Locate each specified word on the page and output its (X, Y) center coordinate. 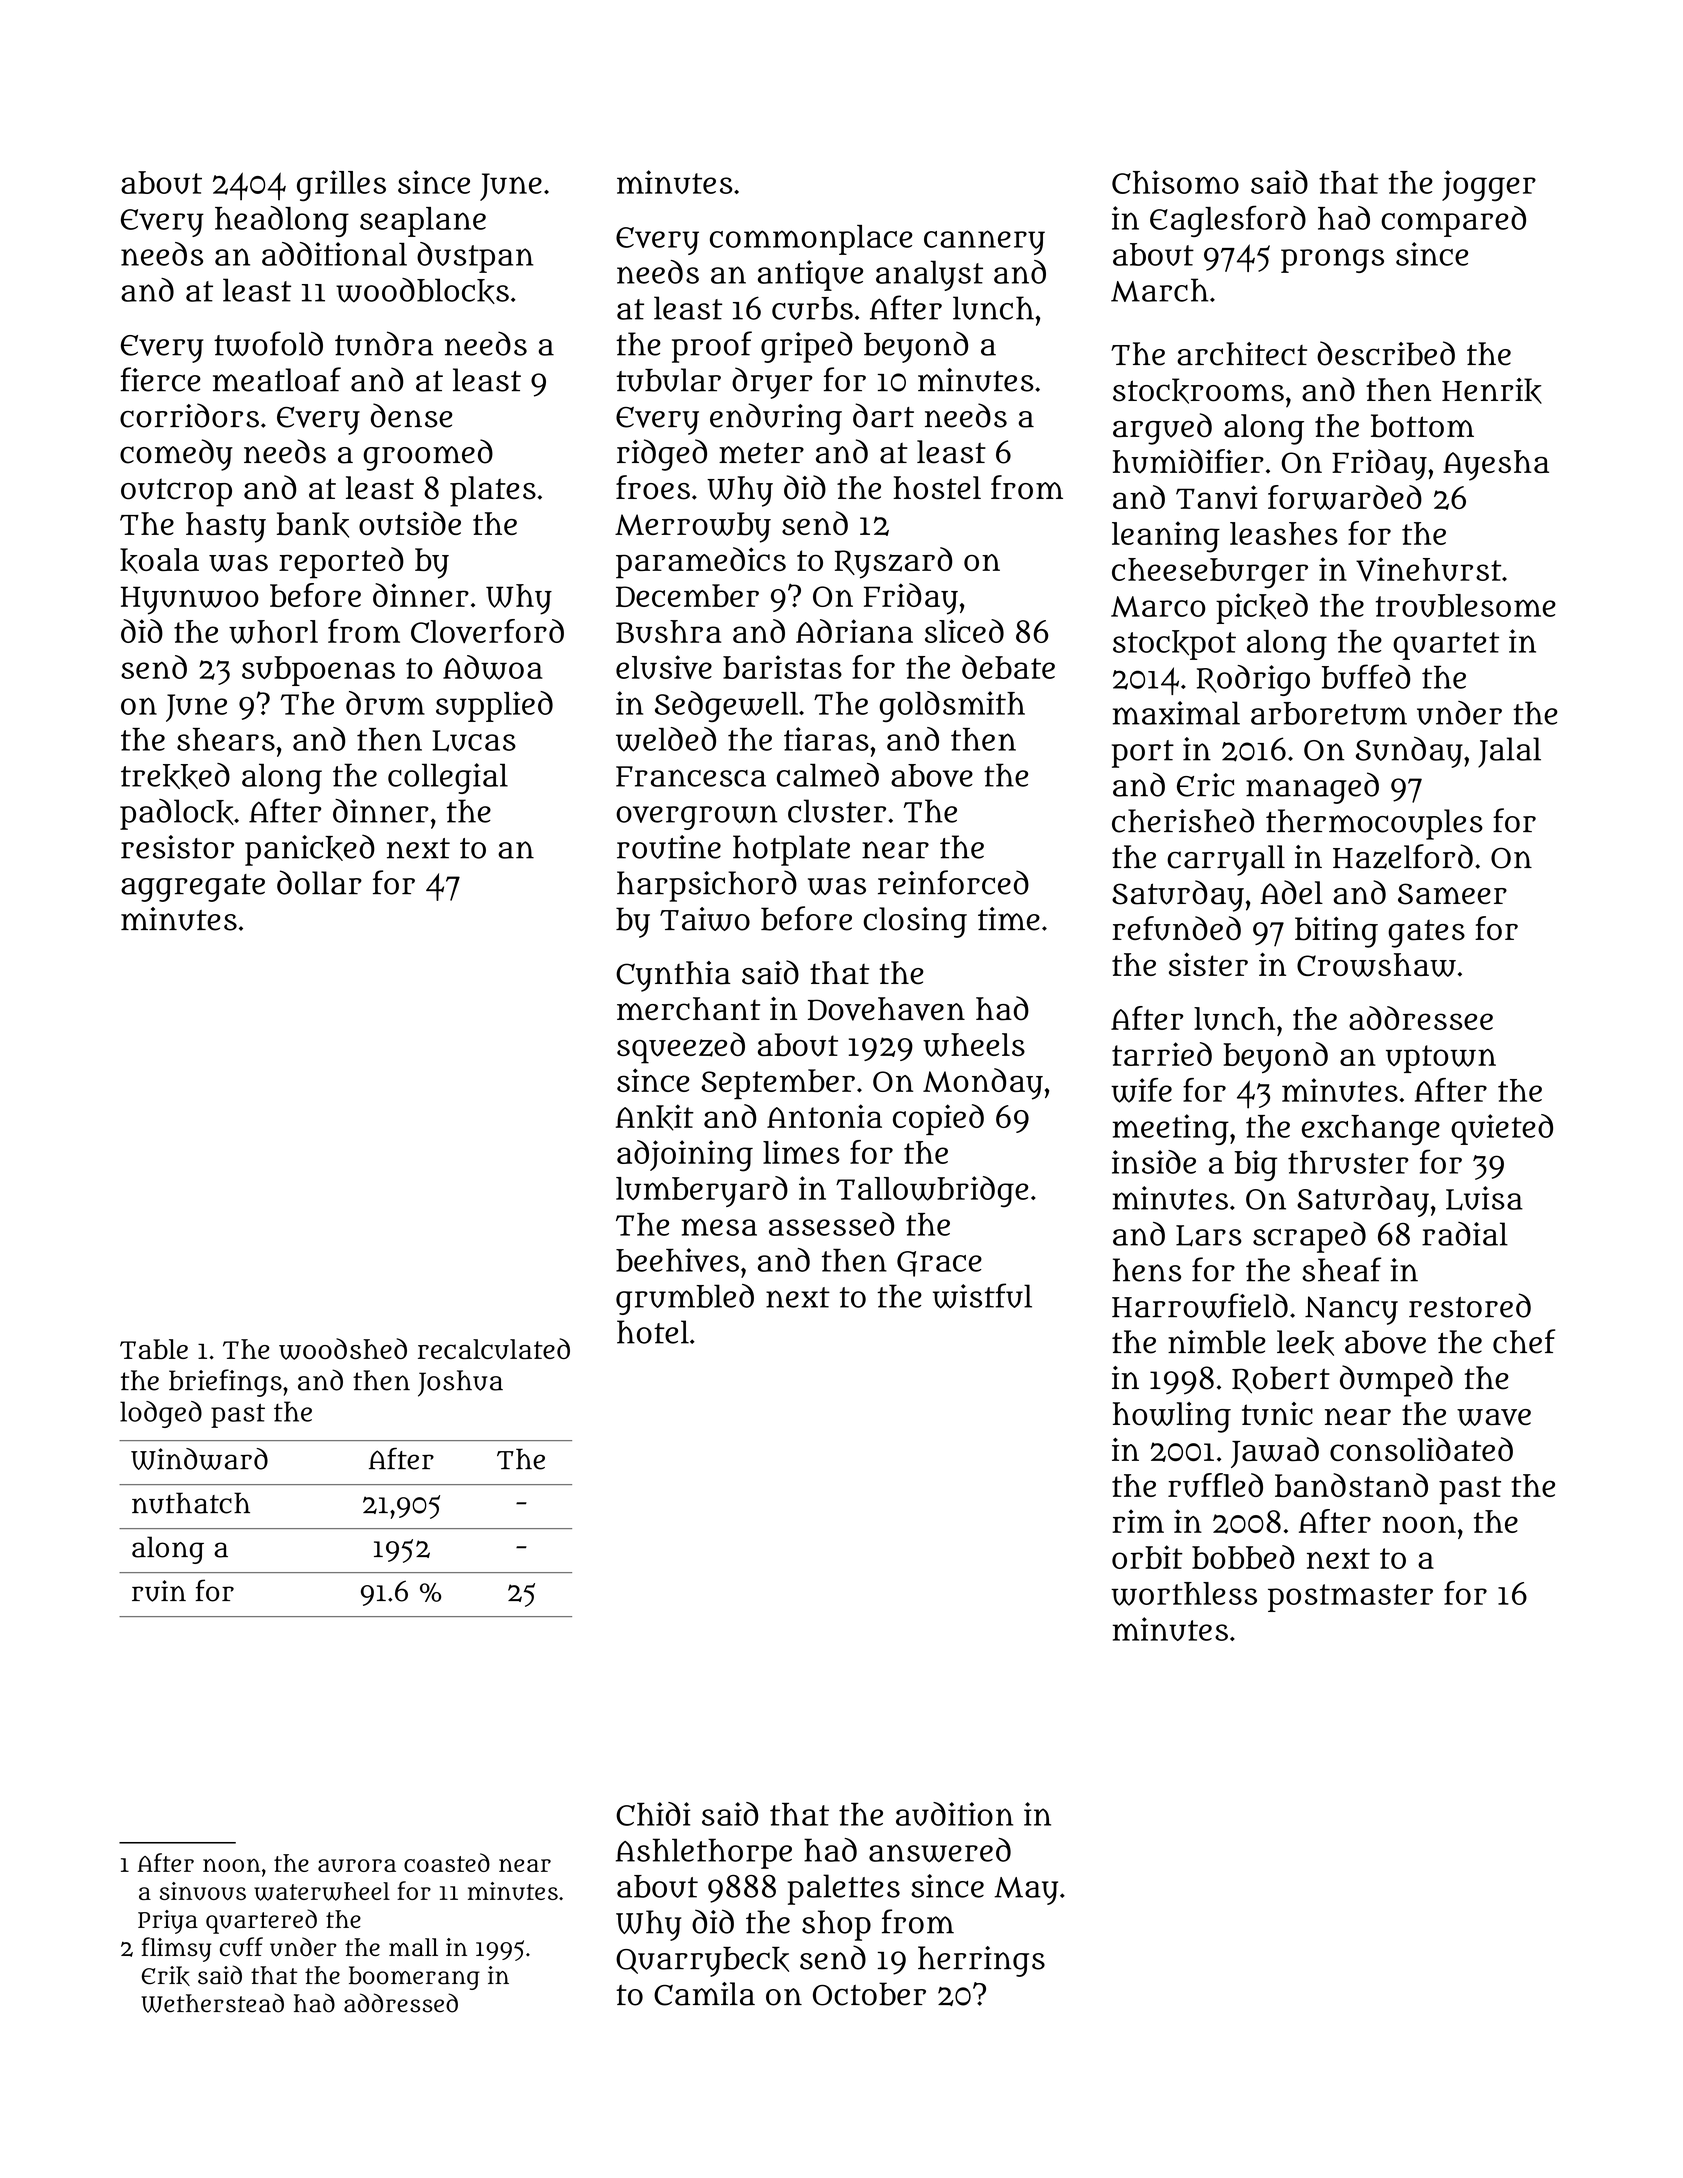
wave (1494, 1417)
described (1386, 353)
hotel (653, 1332)
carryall (1226, 860)
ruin (159, 1591)
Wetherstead (212, 2003)
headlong (282, 221)
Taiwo (705, 919)
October (869, 1994)
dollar (319, 882)
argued (1162, 429)
